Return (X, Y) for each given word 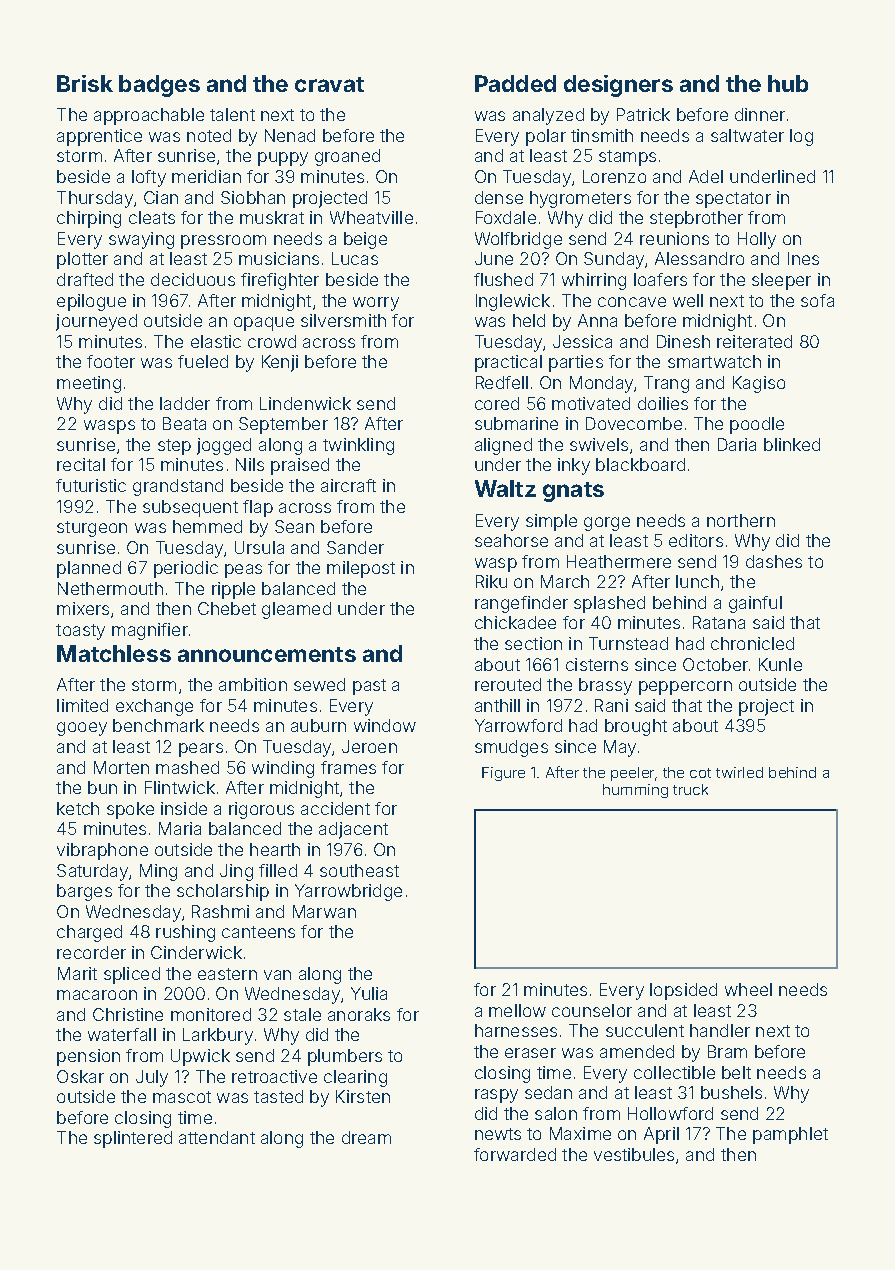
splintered (133, 1139)
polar (546, 137)
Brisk (85, 83)
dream (366, 1137)
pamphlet (790, 1135)
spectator (733, 200)
